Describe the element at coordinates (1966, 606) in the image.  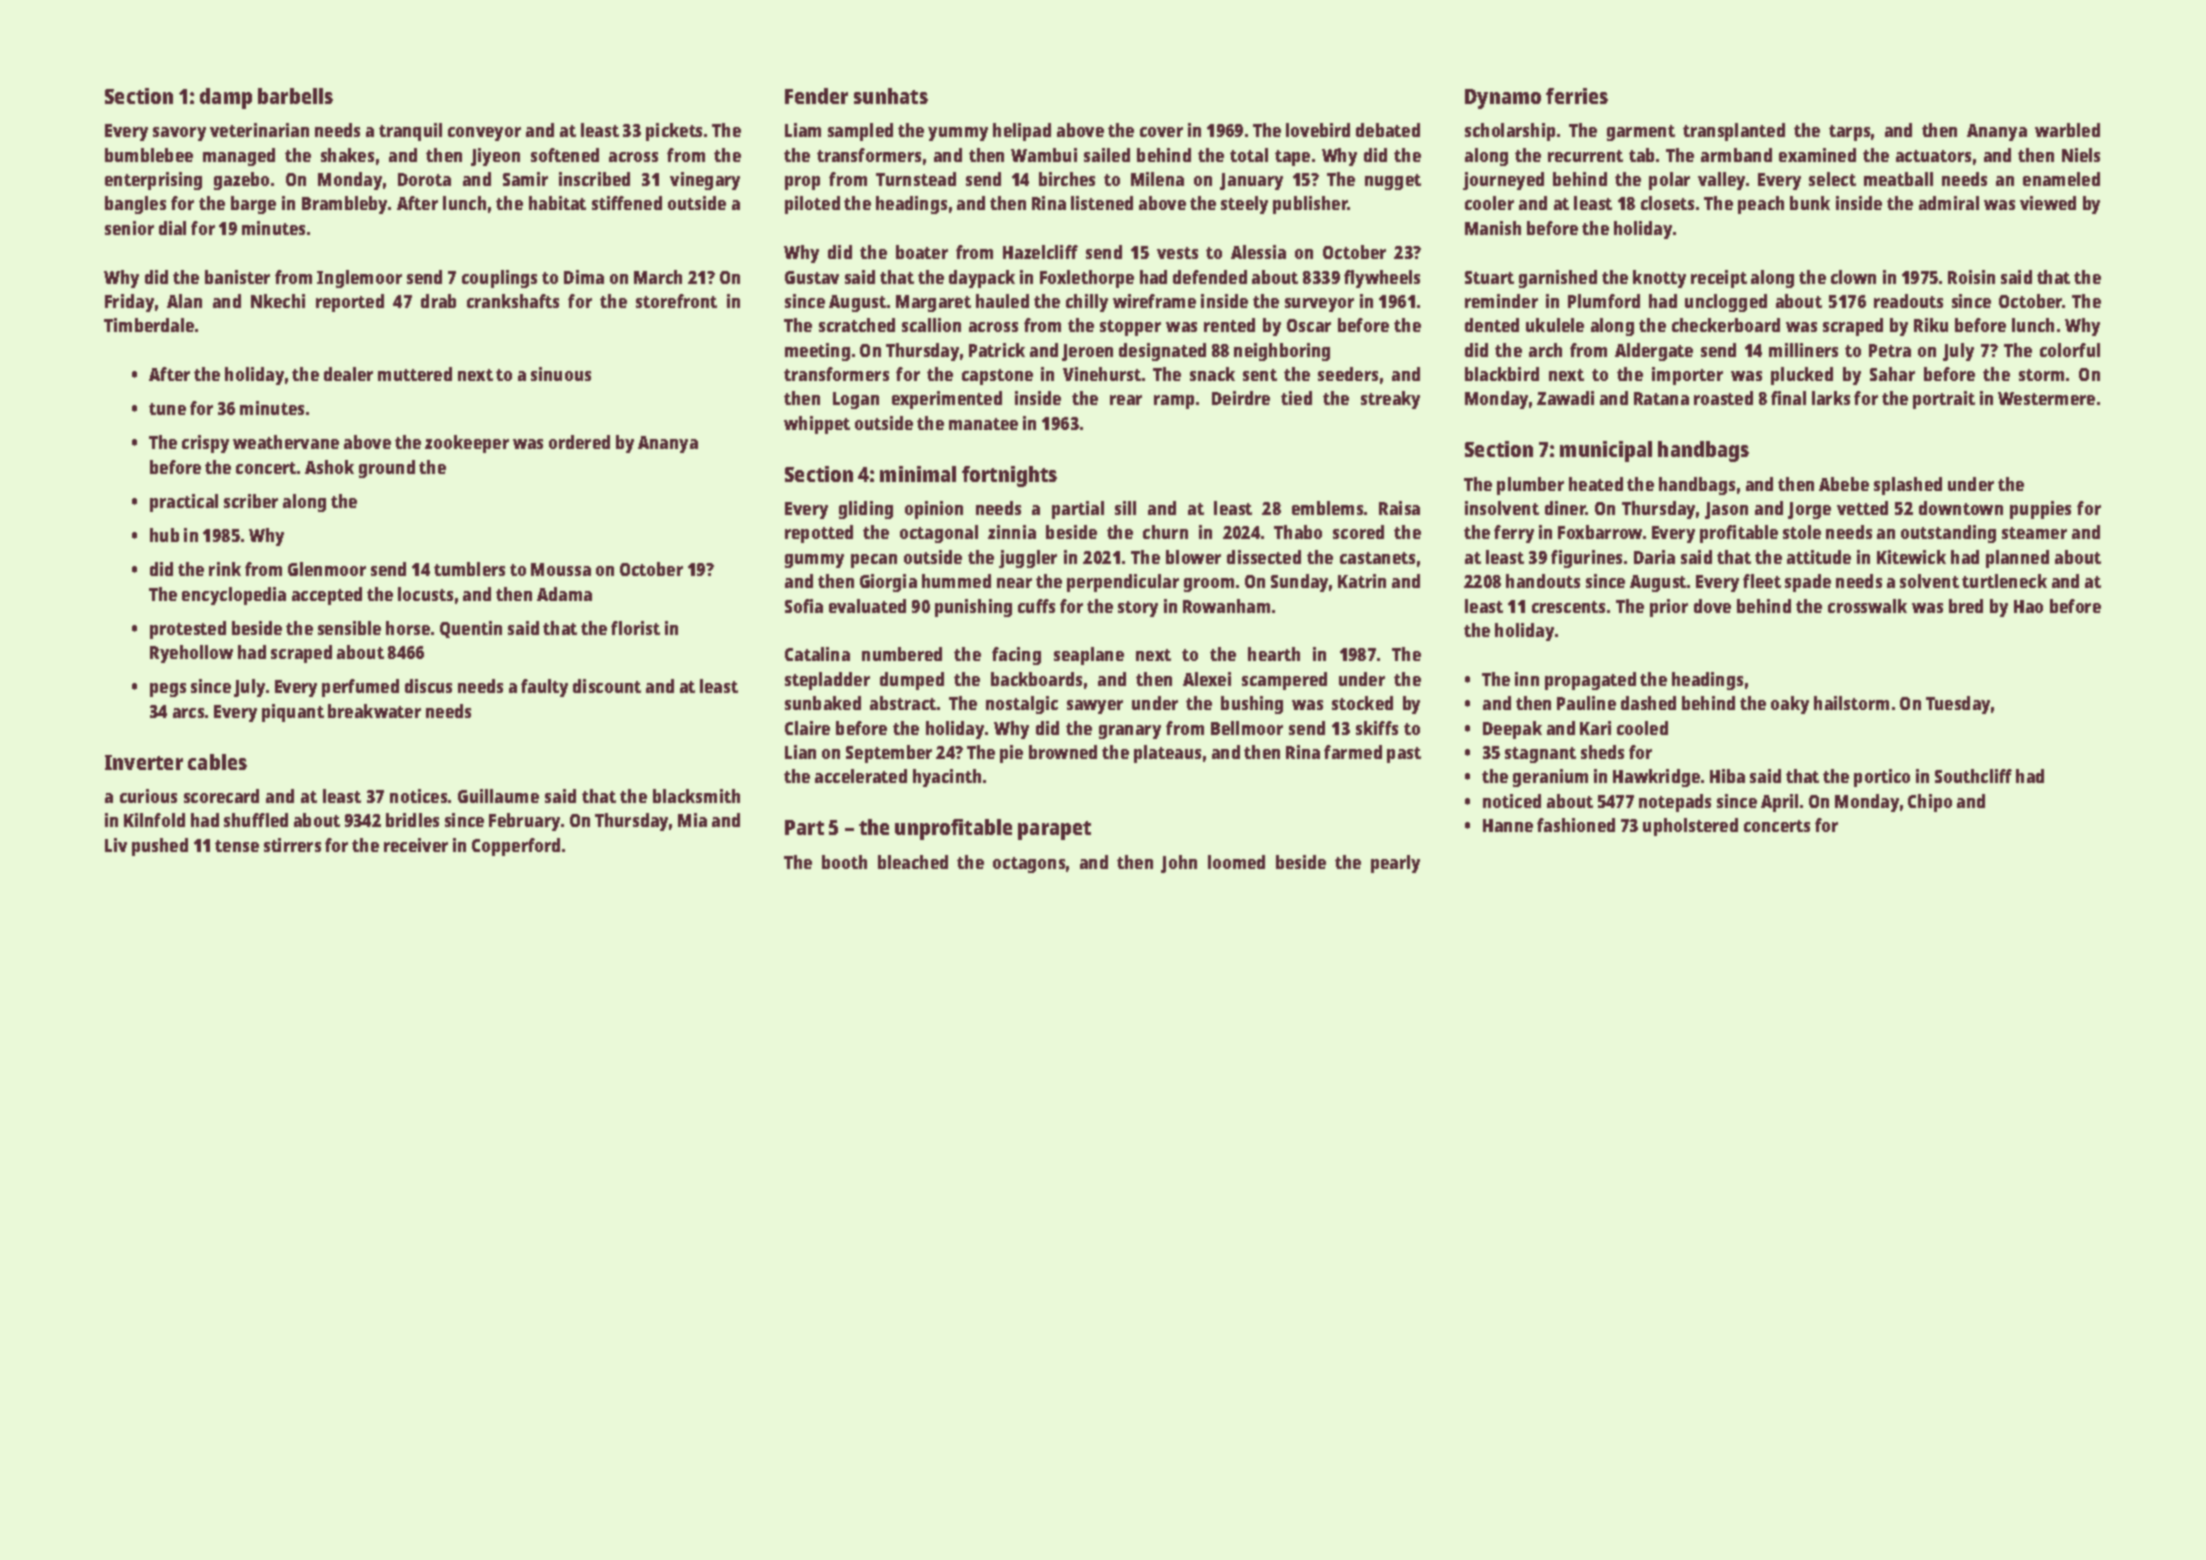
I see `bred` at that location.
